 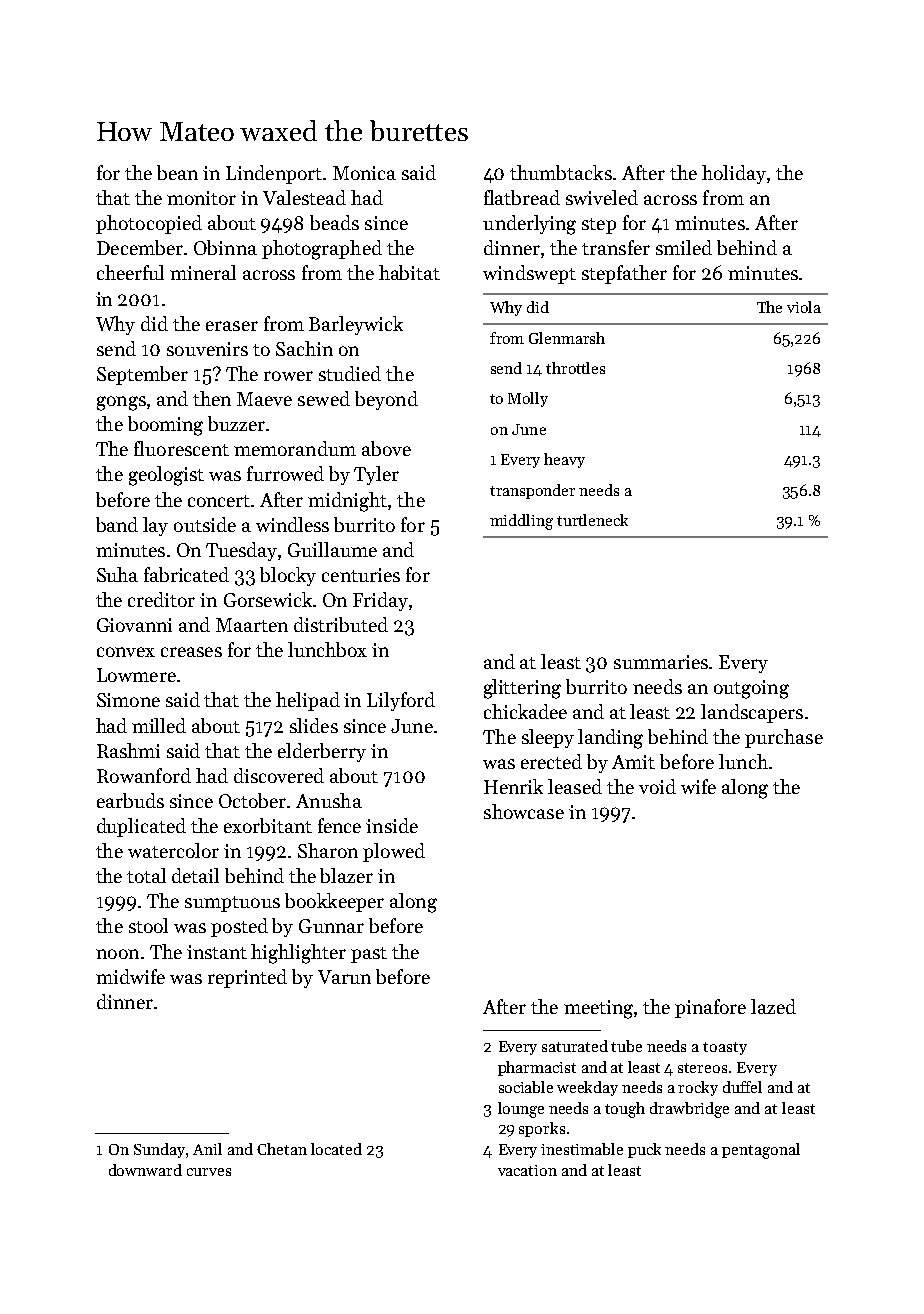 I want to click on Maeve, so click(x=264, y=399).
